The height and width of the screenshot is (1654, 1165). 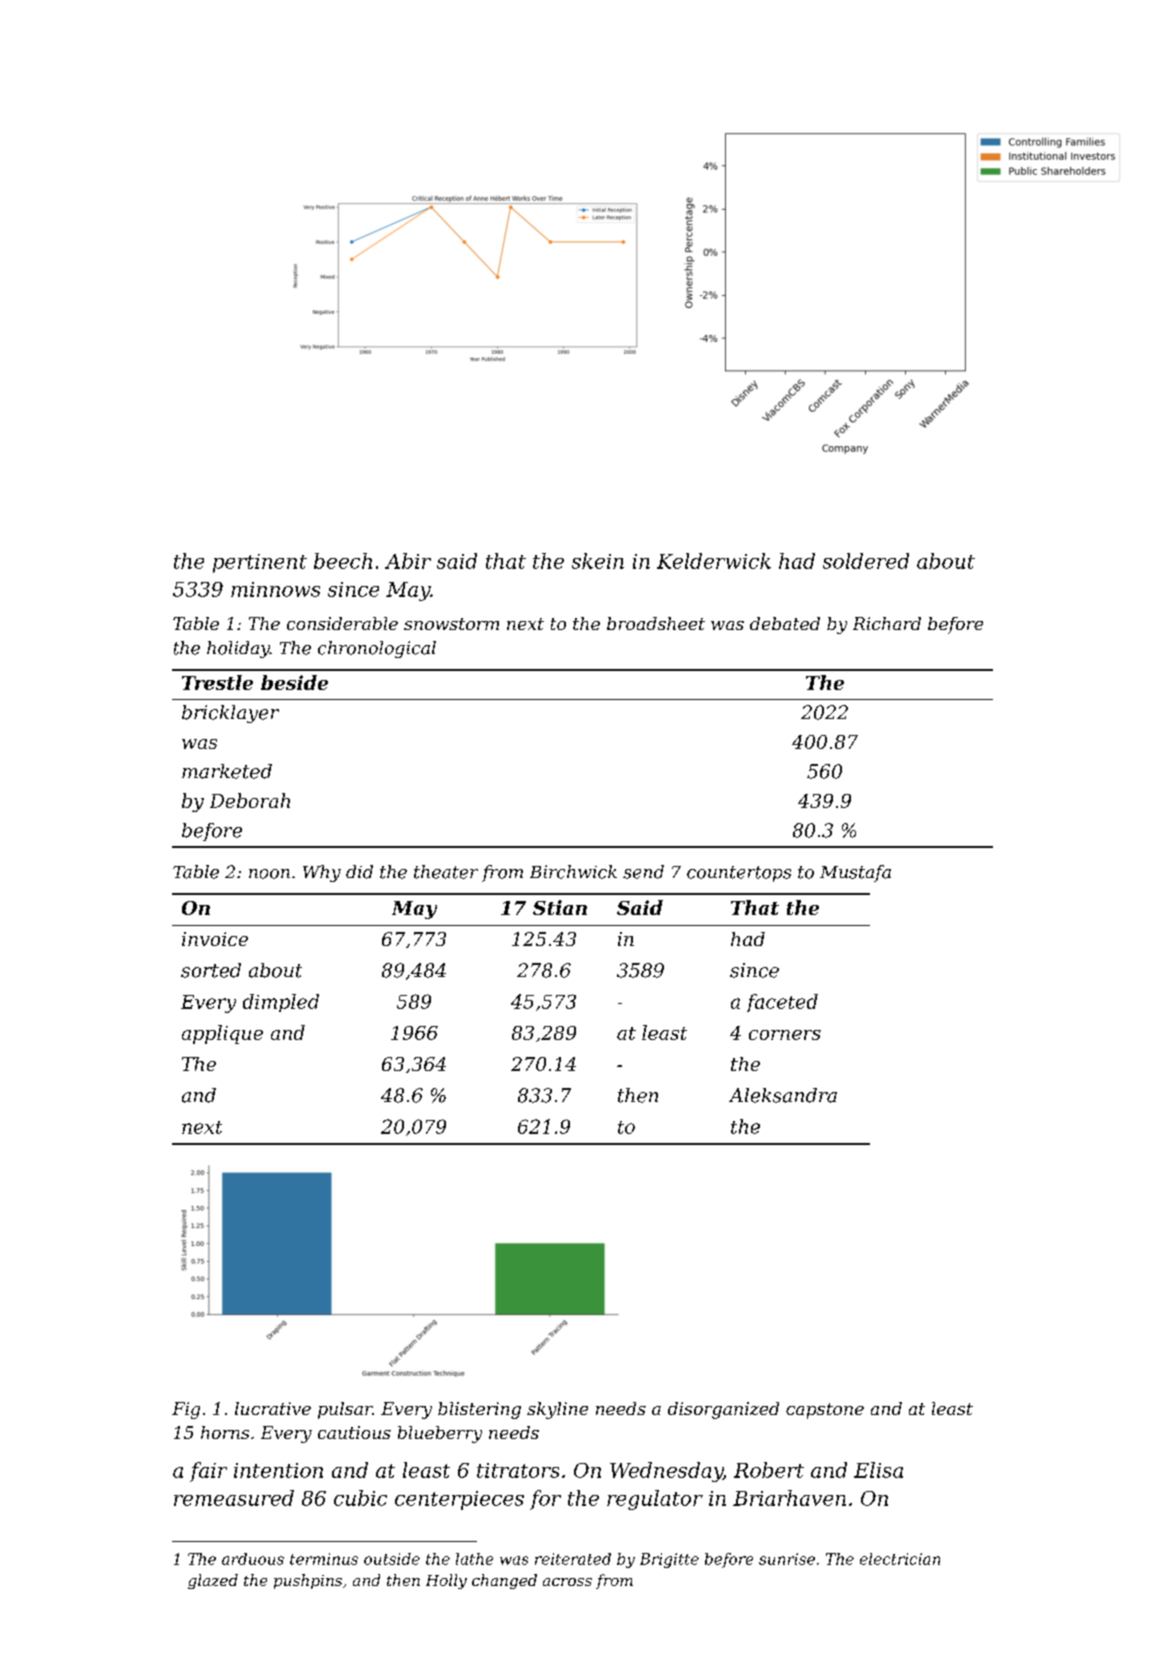 I want to click on soldered, so click(x=866, y=561).
